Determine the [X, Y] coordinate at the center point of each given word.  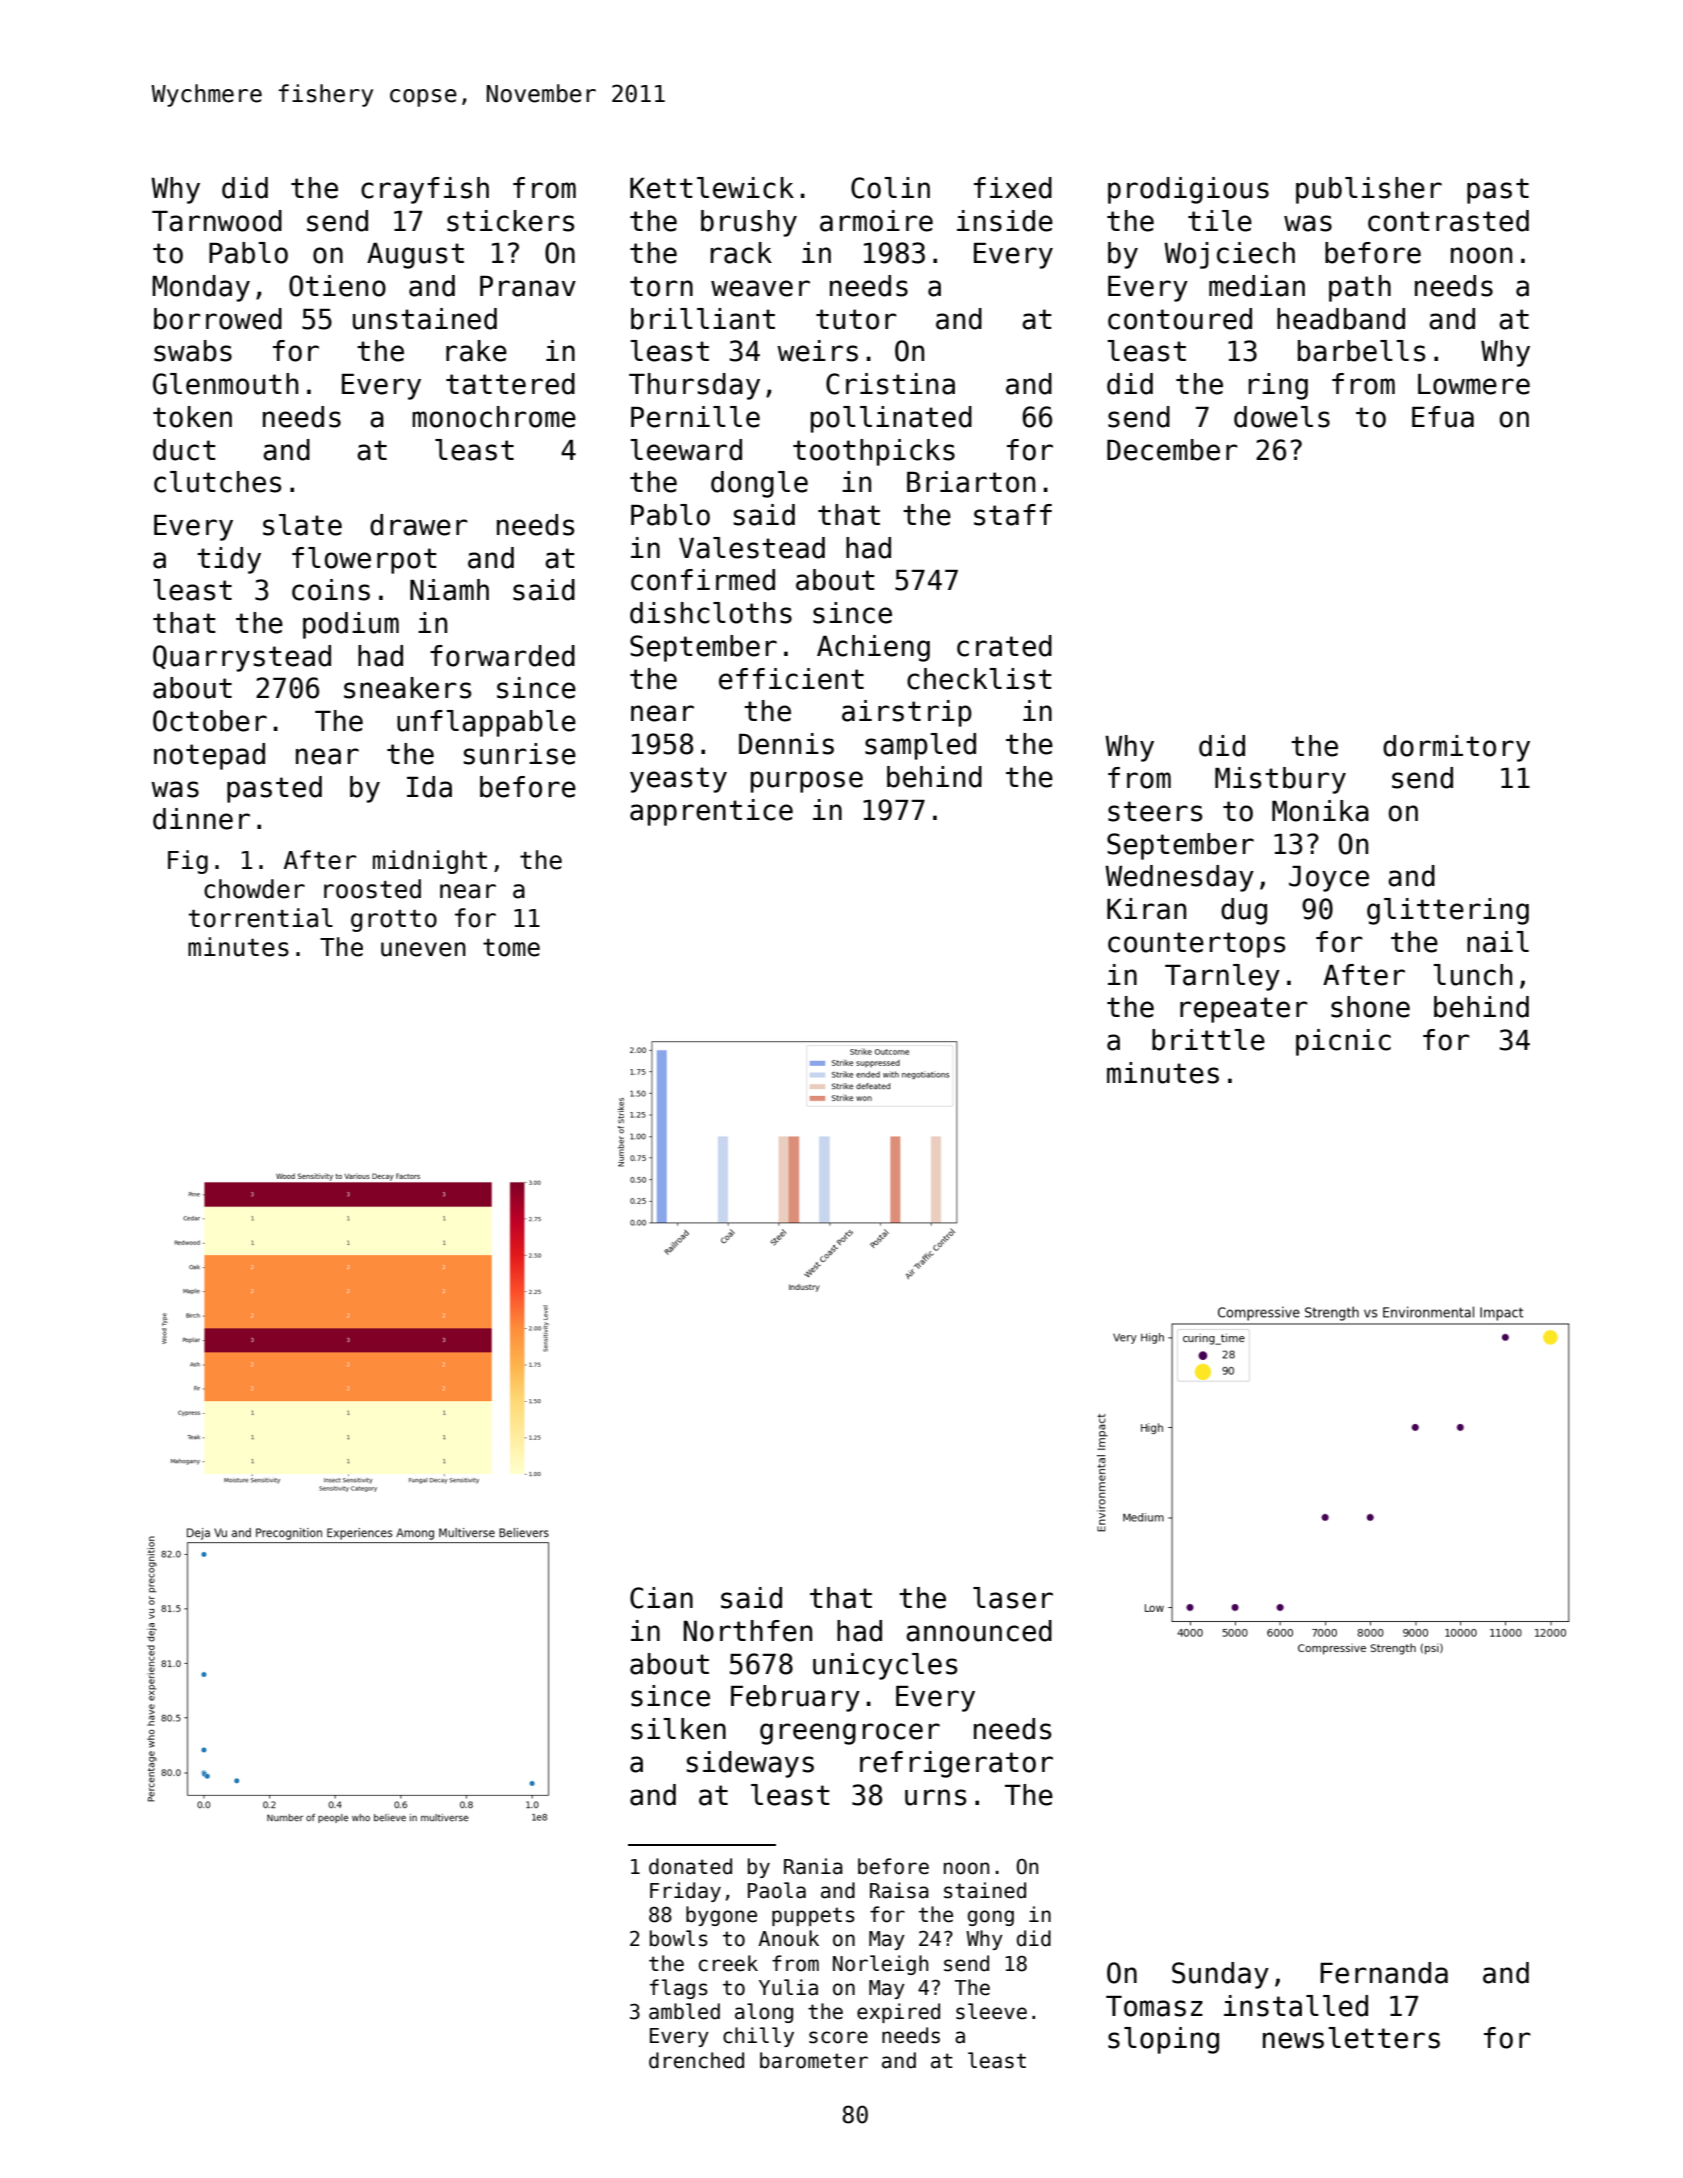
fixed [1013, 188]
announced [979, 1631]
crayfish [425, 190]
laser [1013, 1598]
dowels [1282, 417]
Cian [661, 1598]
